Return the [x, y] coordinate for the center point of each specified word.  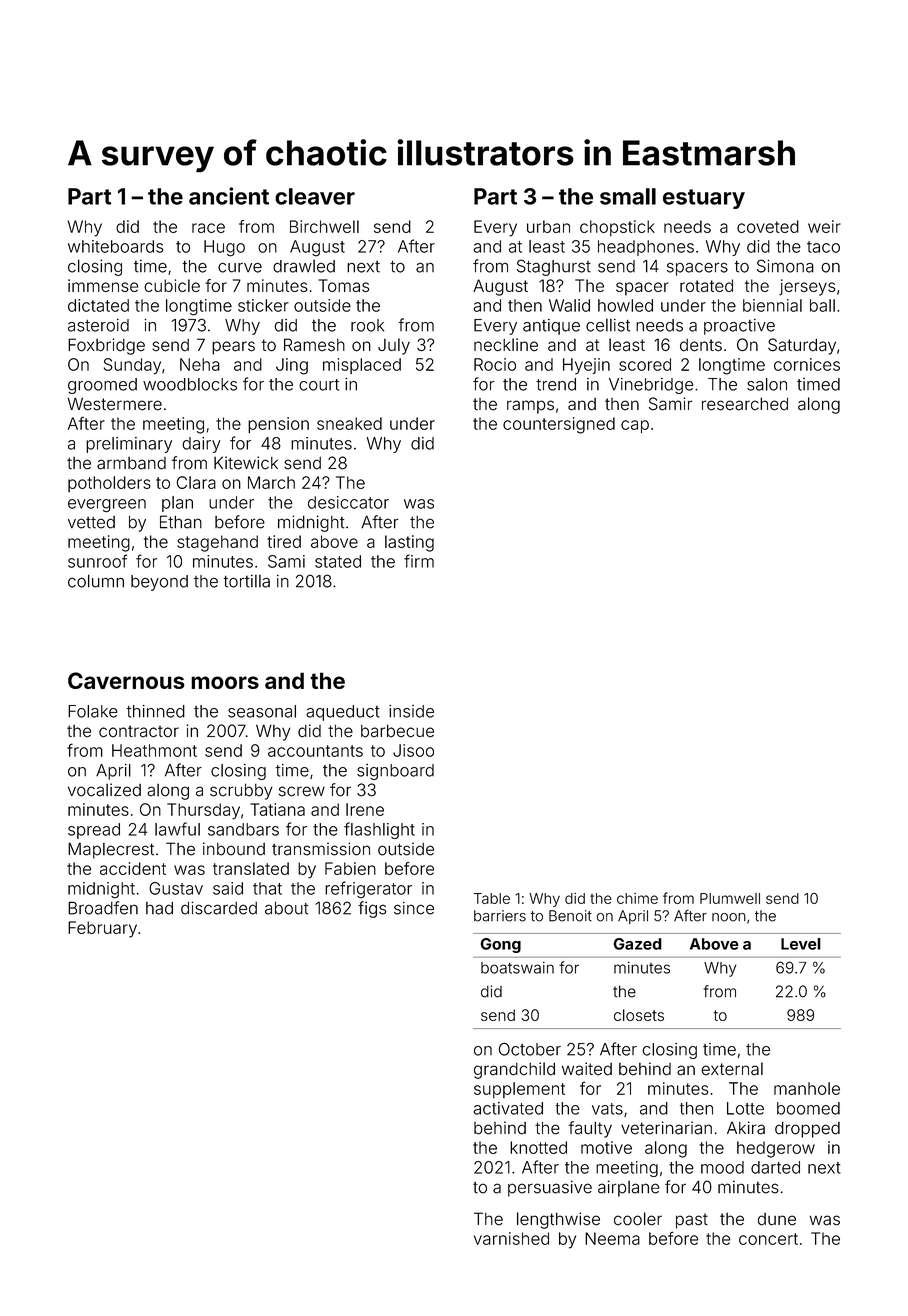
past [692, 1221]
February [102, 929]
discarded [219, 908]
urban [548, 226]
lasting [409, 543]
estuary [704, 199]
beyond [159, 583]
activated [508, 1108]
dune [777, 1219]
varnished [511, 1238]
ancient [229, 196]
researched [745, 404]
